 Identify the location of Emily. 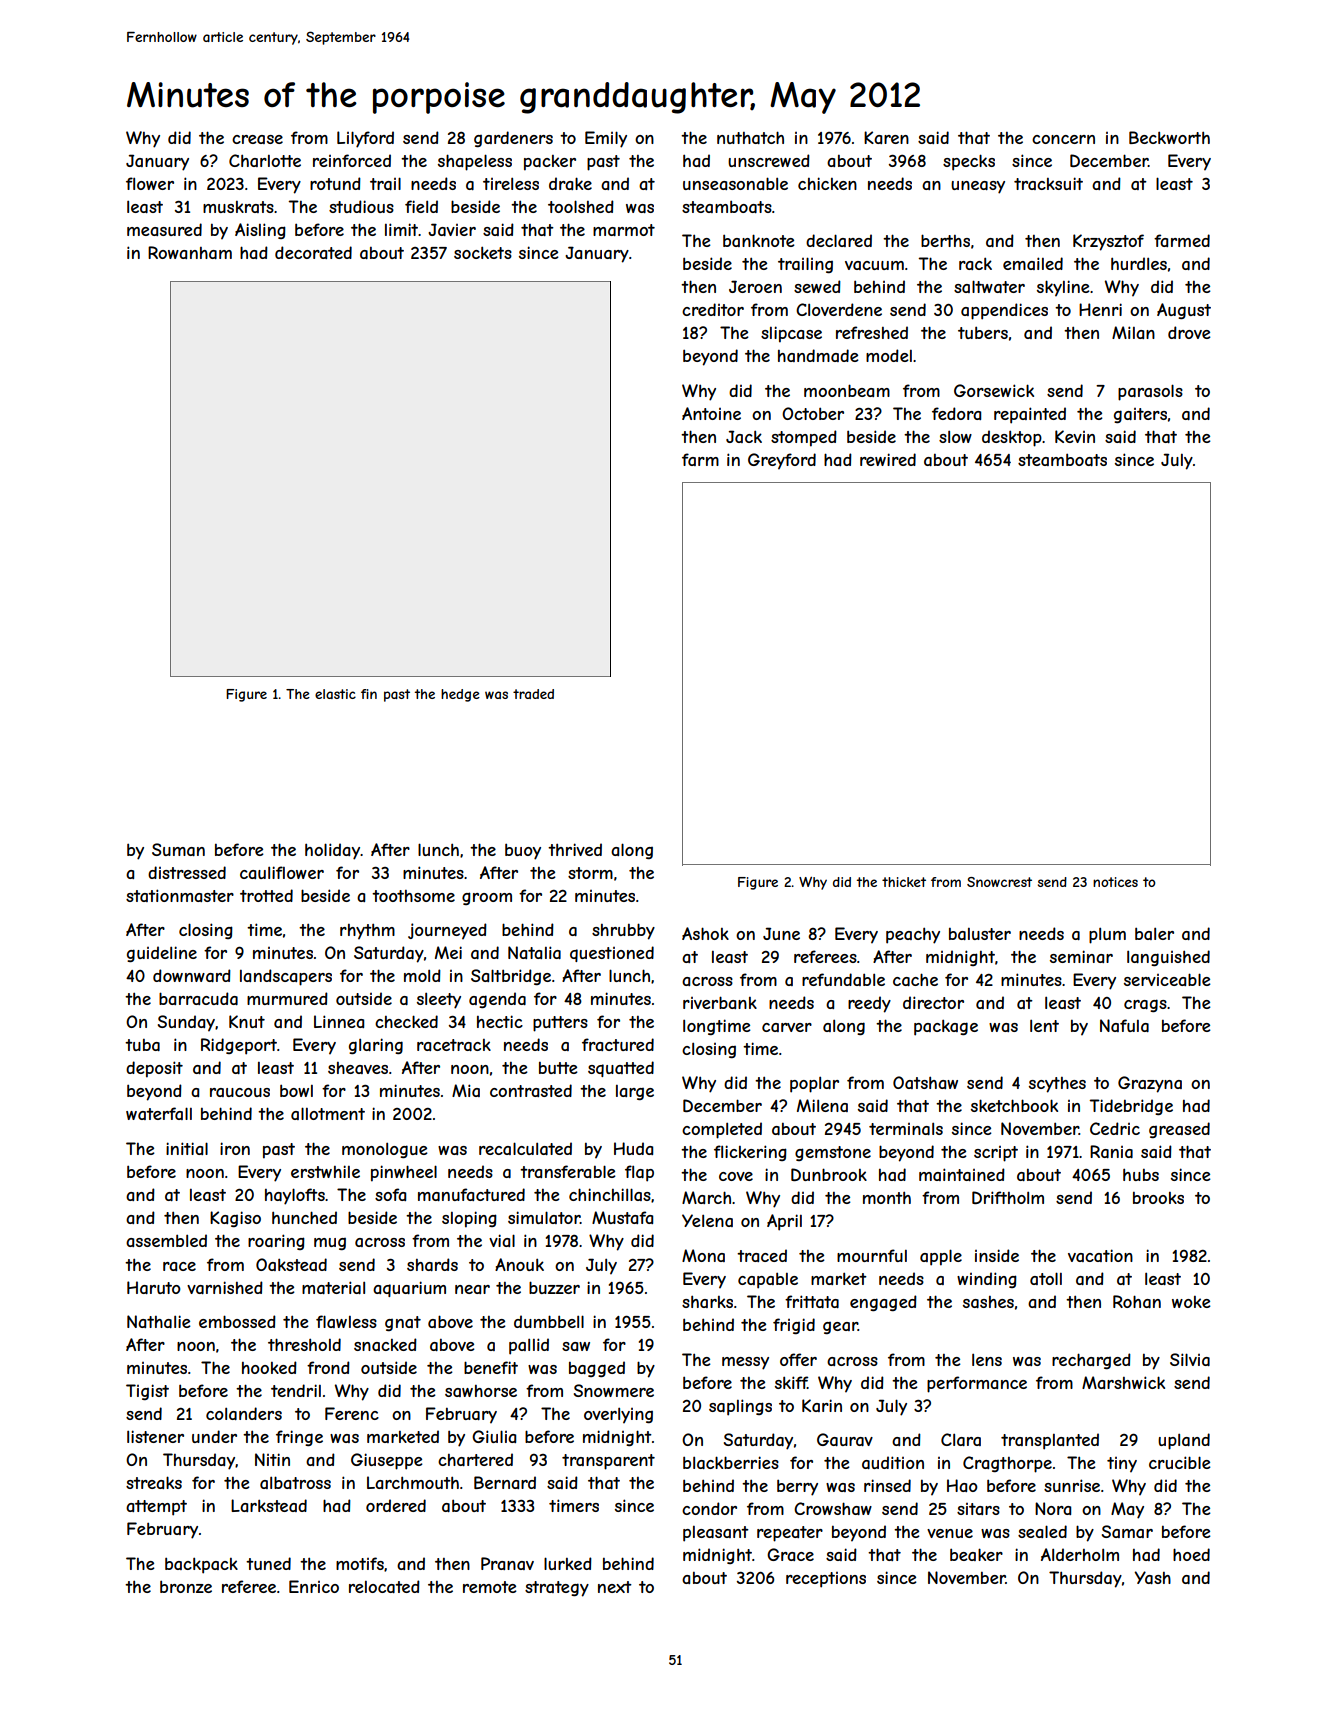
(606, 139).
